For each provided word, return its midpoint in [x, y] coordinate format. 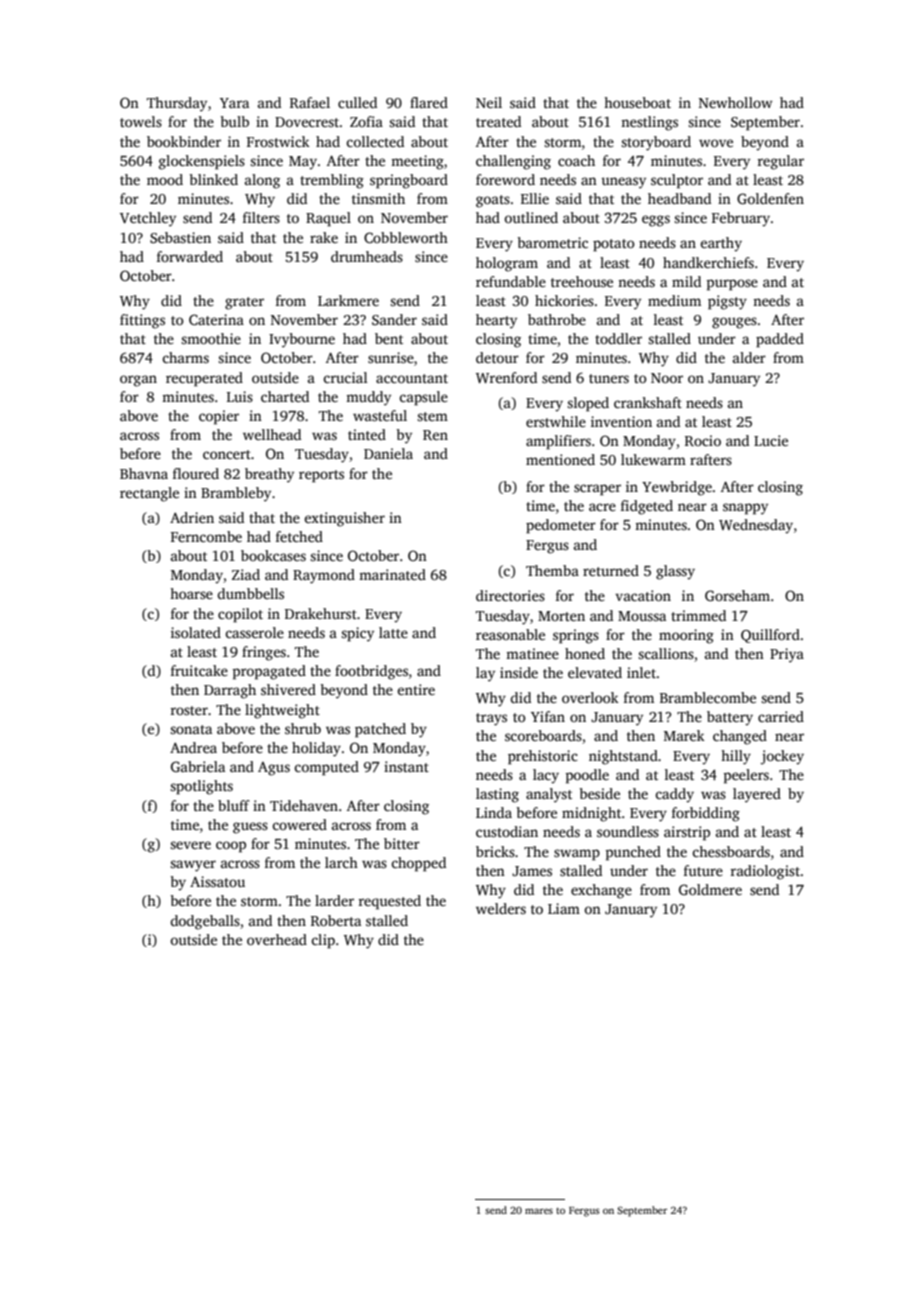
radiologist [765, 872]
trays [491, 719]
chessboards [731, 851]
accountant [412, 378]
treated [498, 121]
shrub [303, 728]
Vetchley [148, 219]
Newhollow [735, 102]
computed [327, 768]
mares [539, 1211]
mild [686, 281]
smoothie [211, 338]
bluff [234, 805]
